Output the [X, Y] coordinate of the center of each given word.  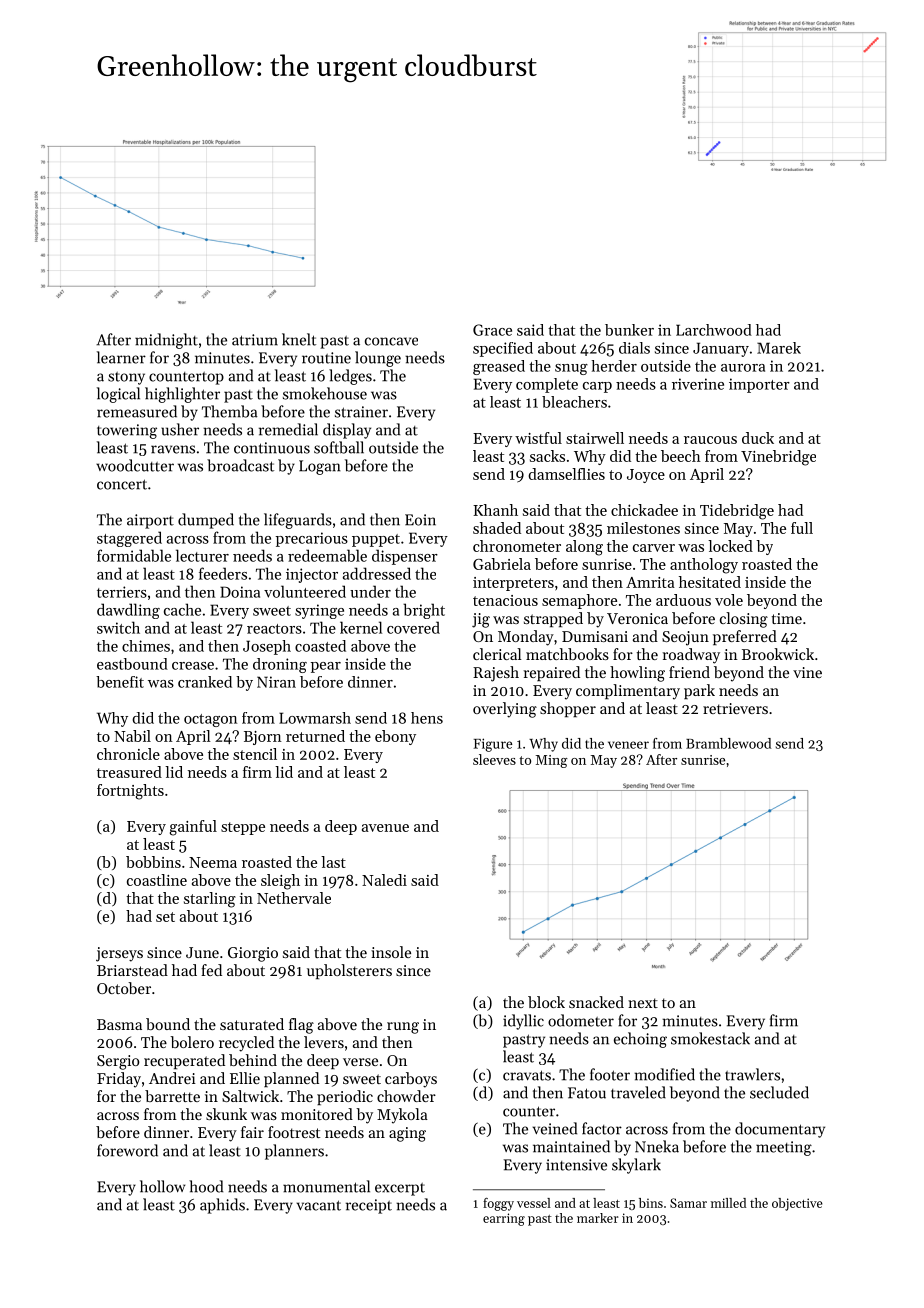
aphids [222, 1206]
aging [407, 1134]
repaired [552, 673]
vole [729, 600]
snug [571, 369]
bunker [629, 330]
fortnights [130, 792]
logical [118, 395]
